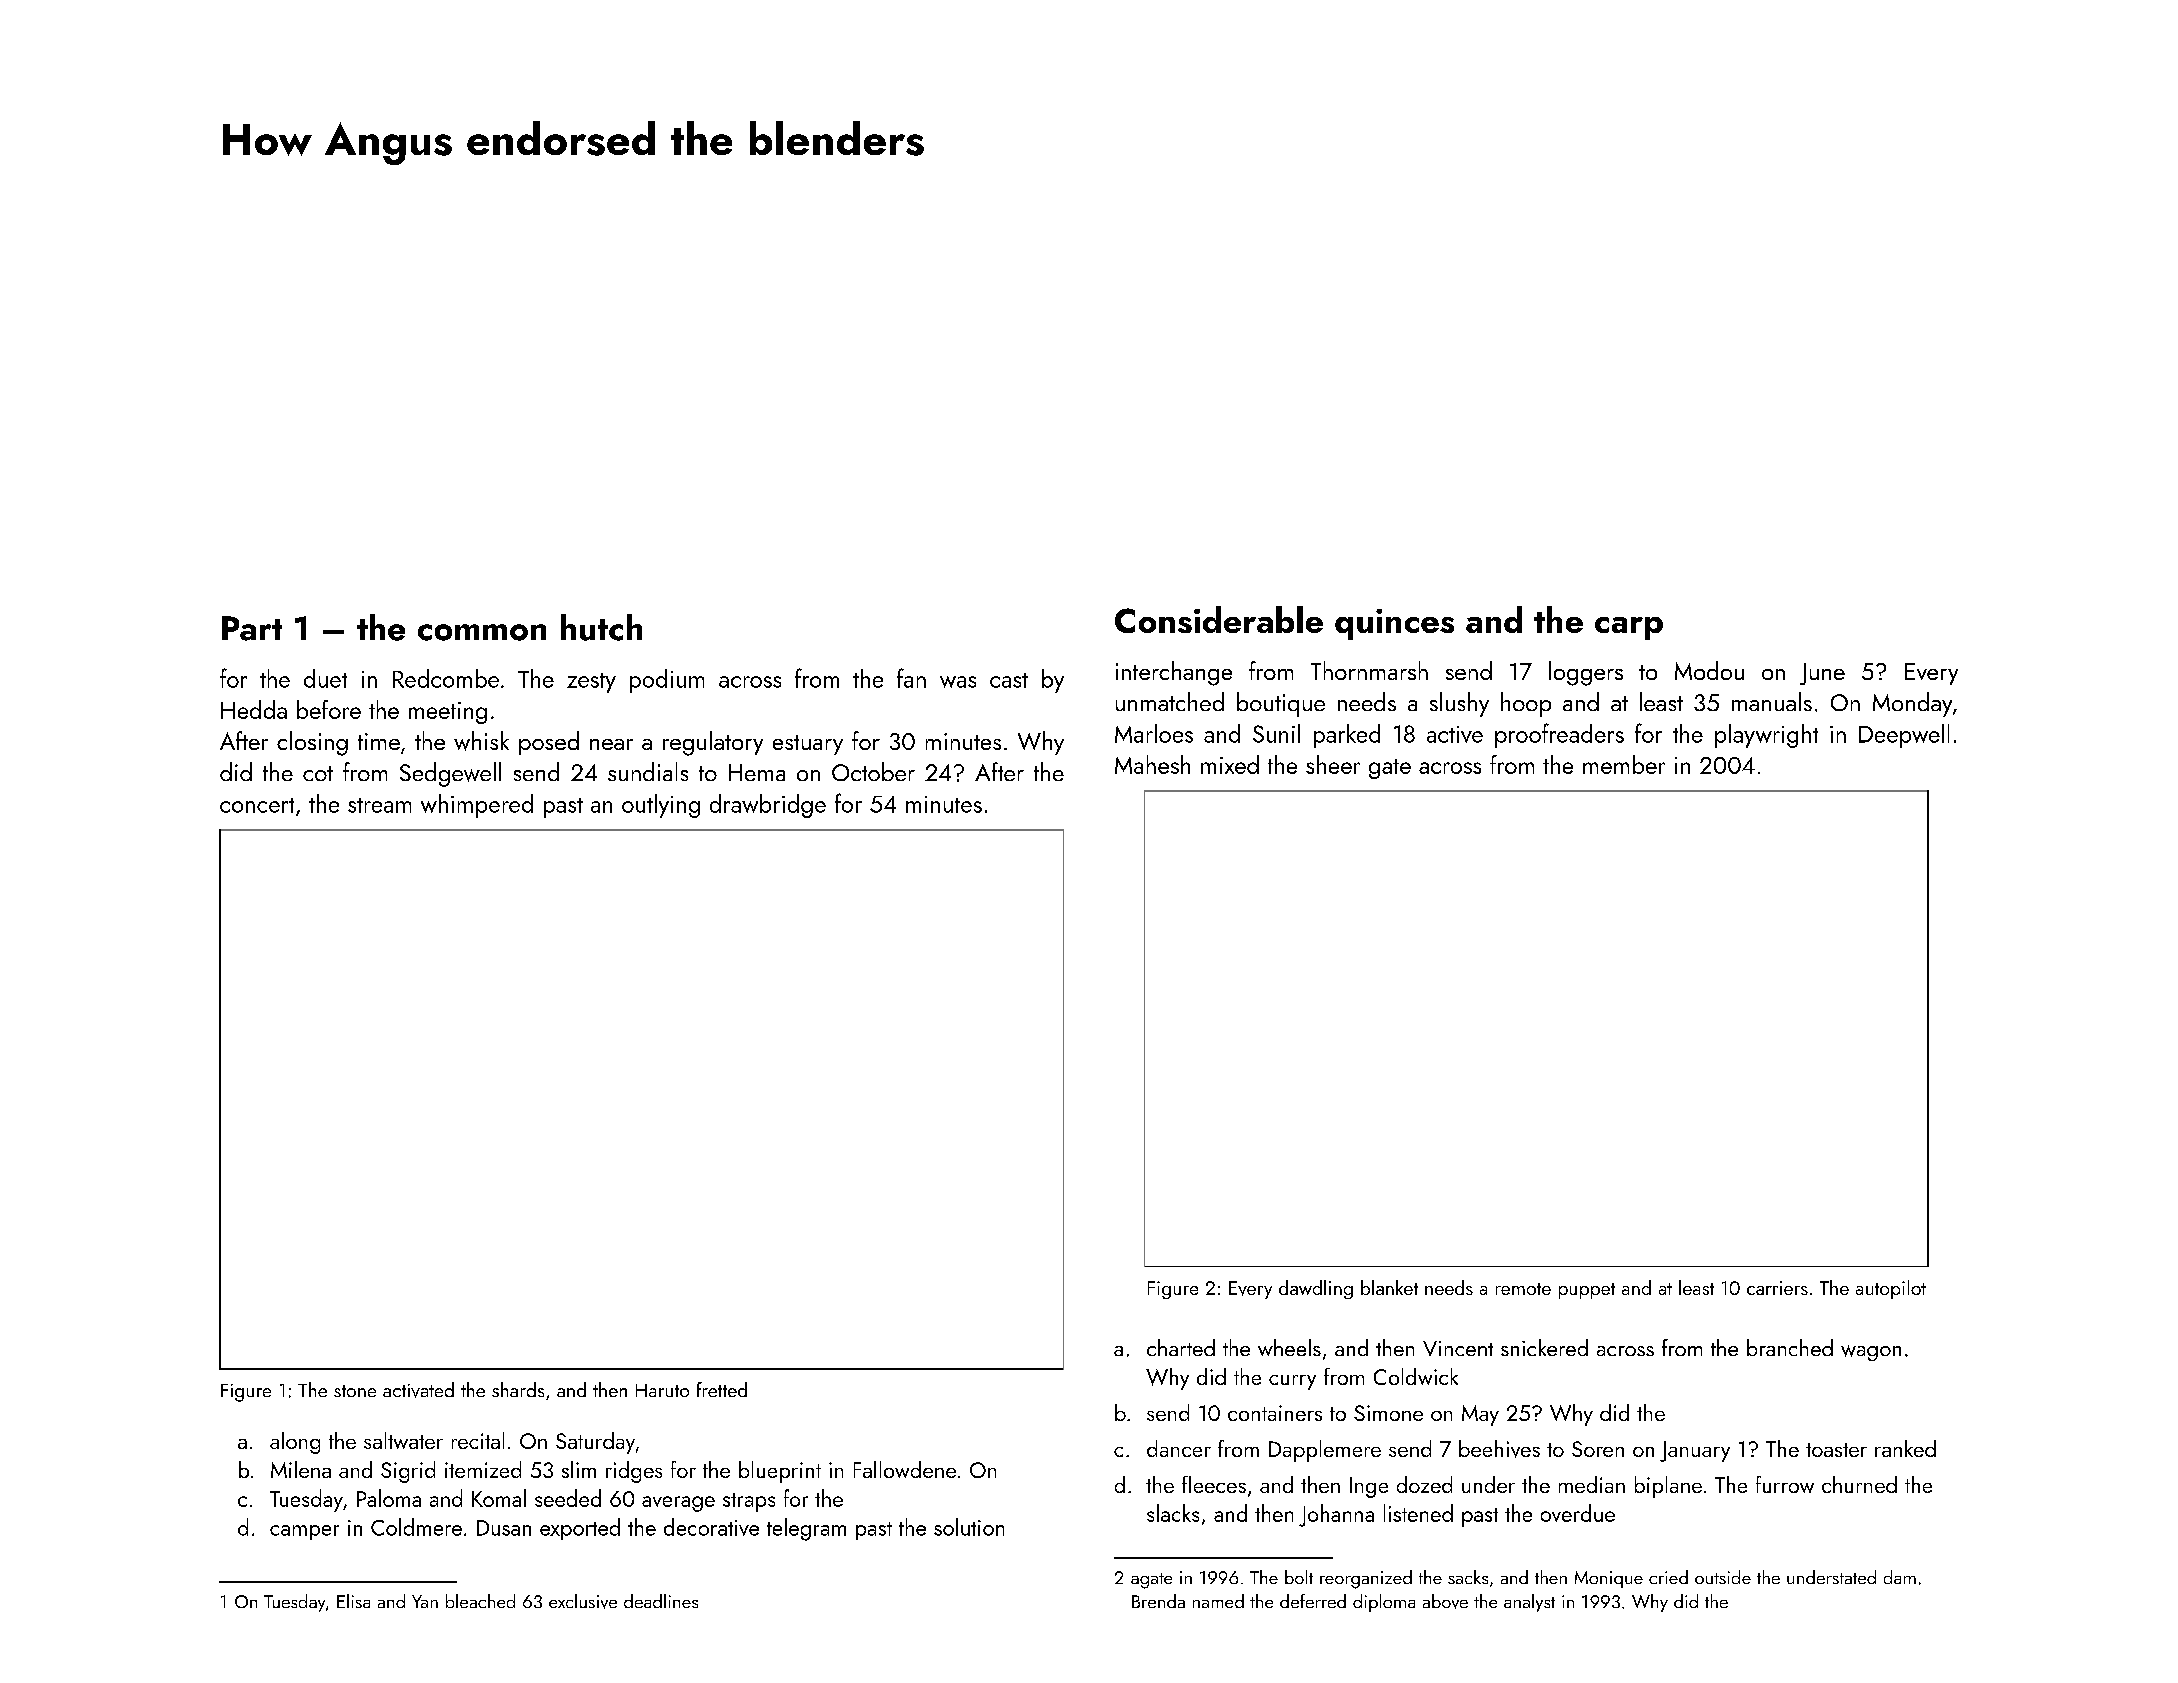 This page has height=1683, width=2178. I want to click on activated, so click(418, 1390).
